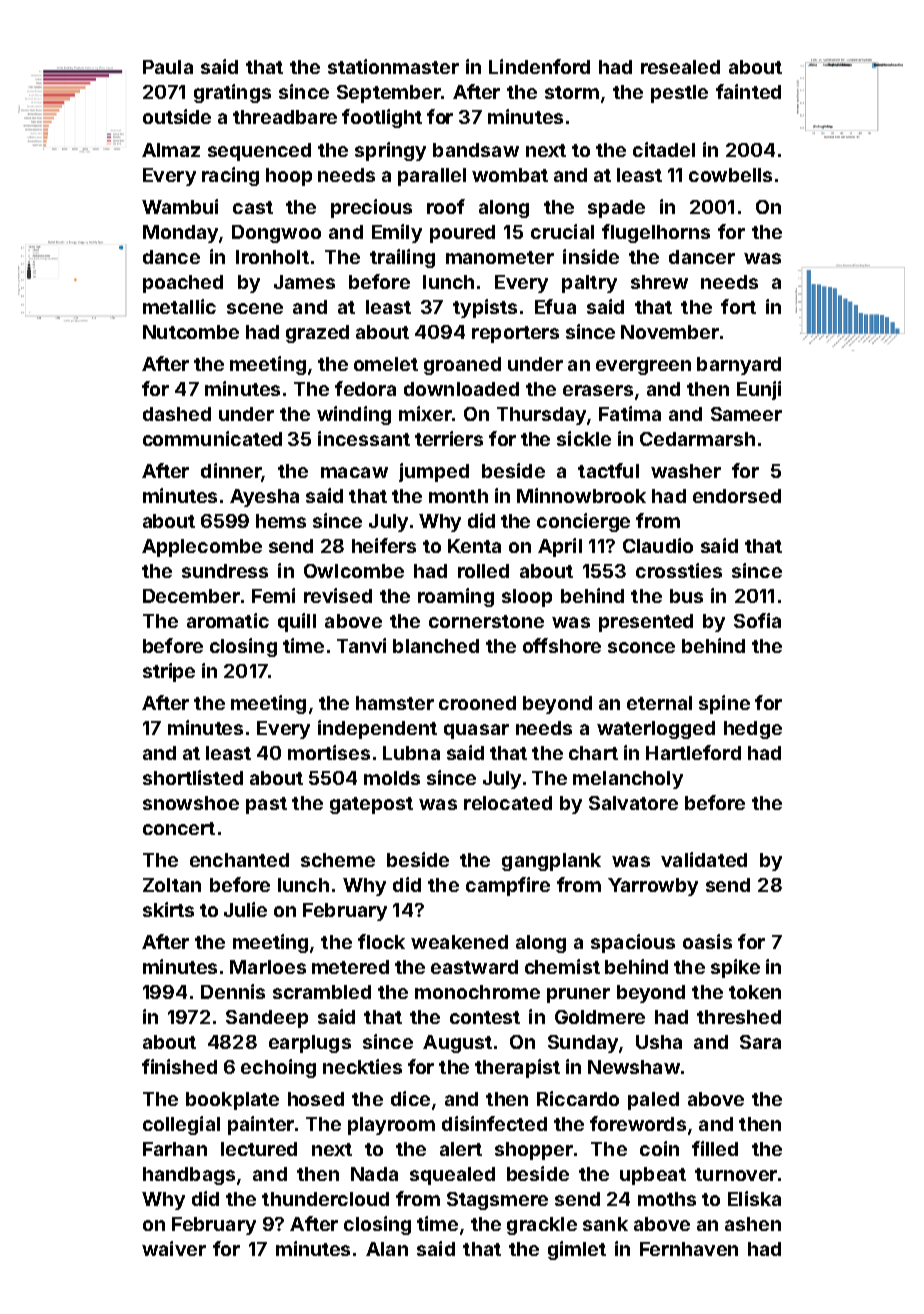 The width and height of the screenshot is (924, 1314). What do you see at coordinates (392, 778) in the screenshot?
I see `molds` at bounding box center [392, 778].
